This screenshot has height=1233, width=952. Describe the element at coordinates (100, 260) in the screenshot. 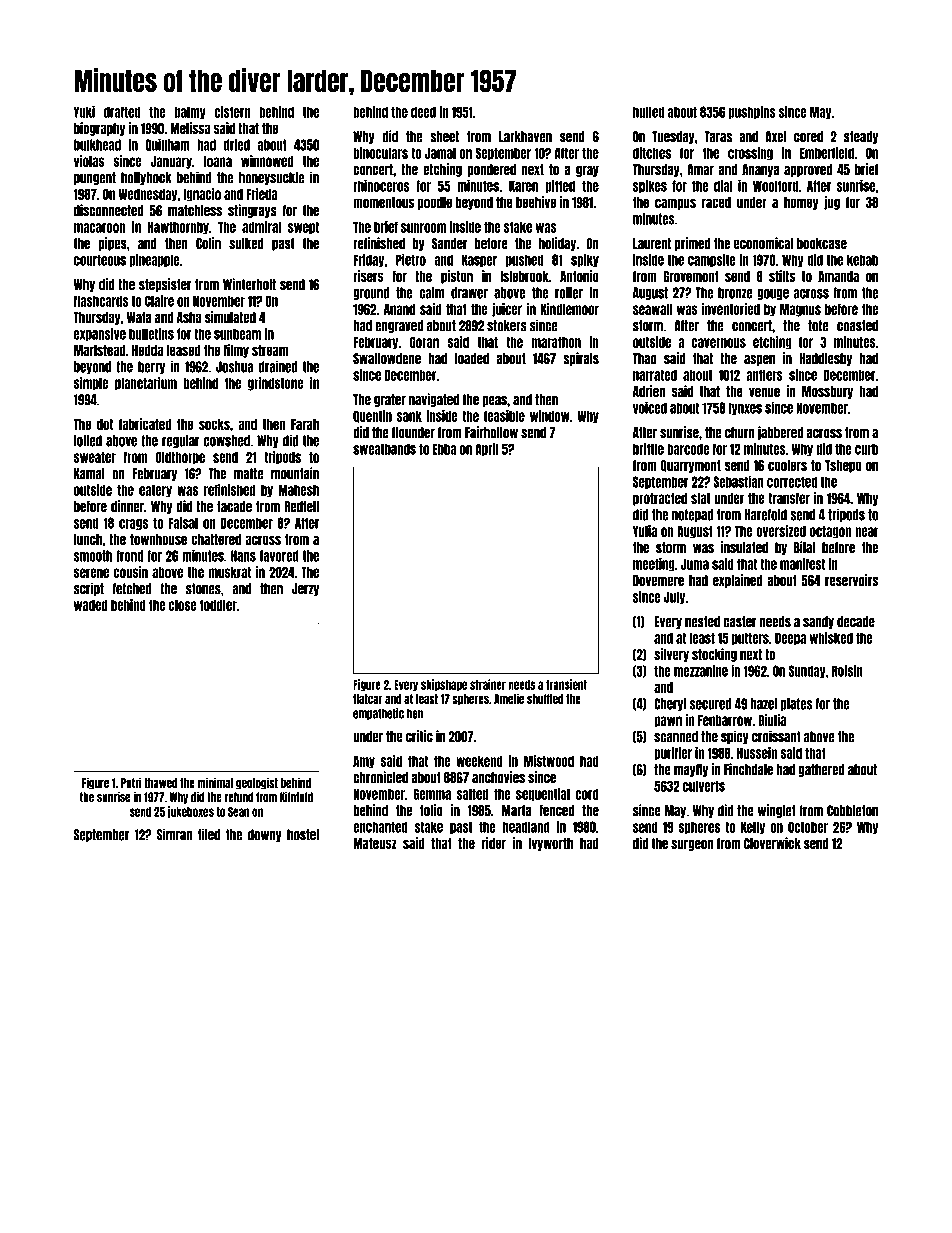

I see `courteous` at that location.
